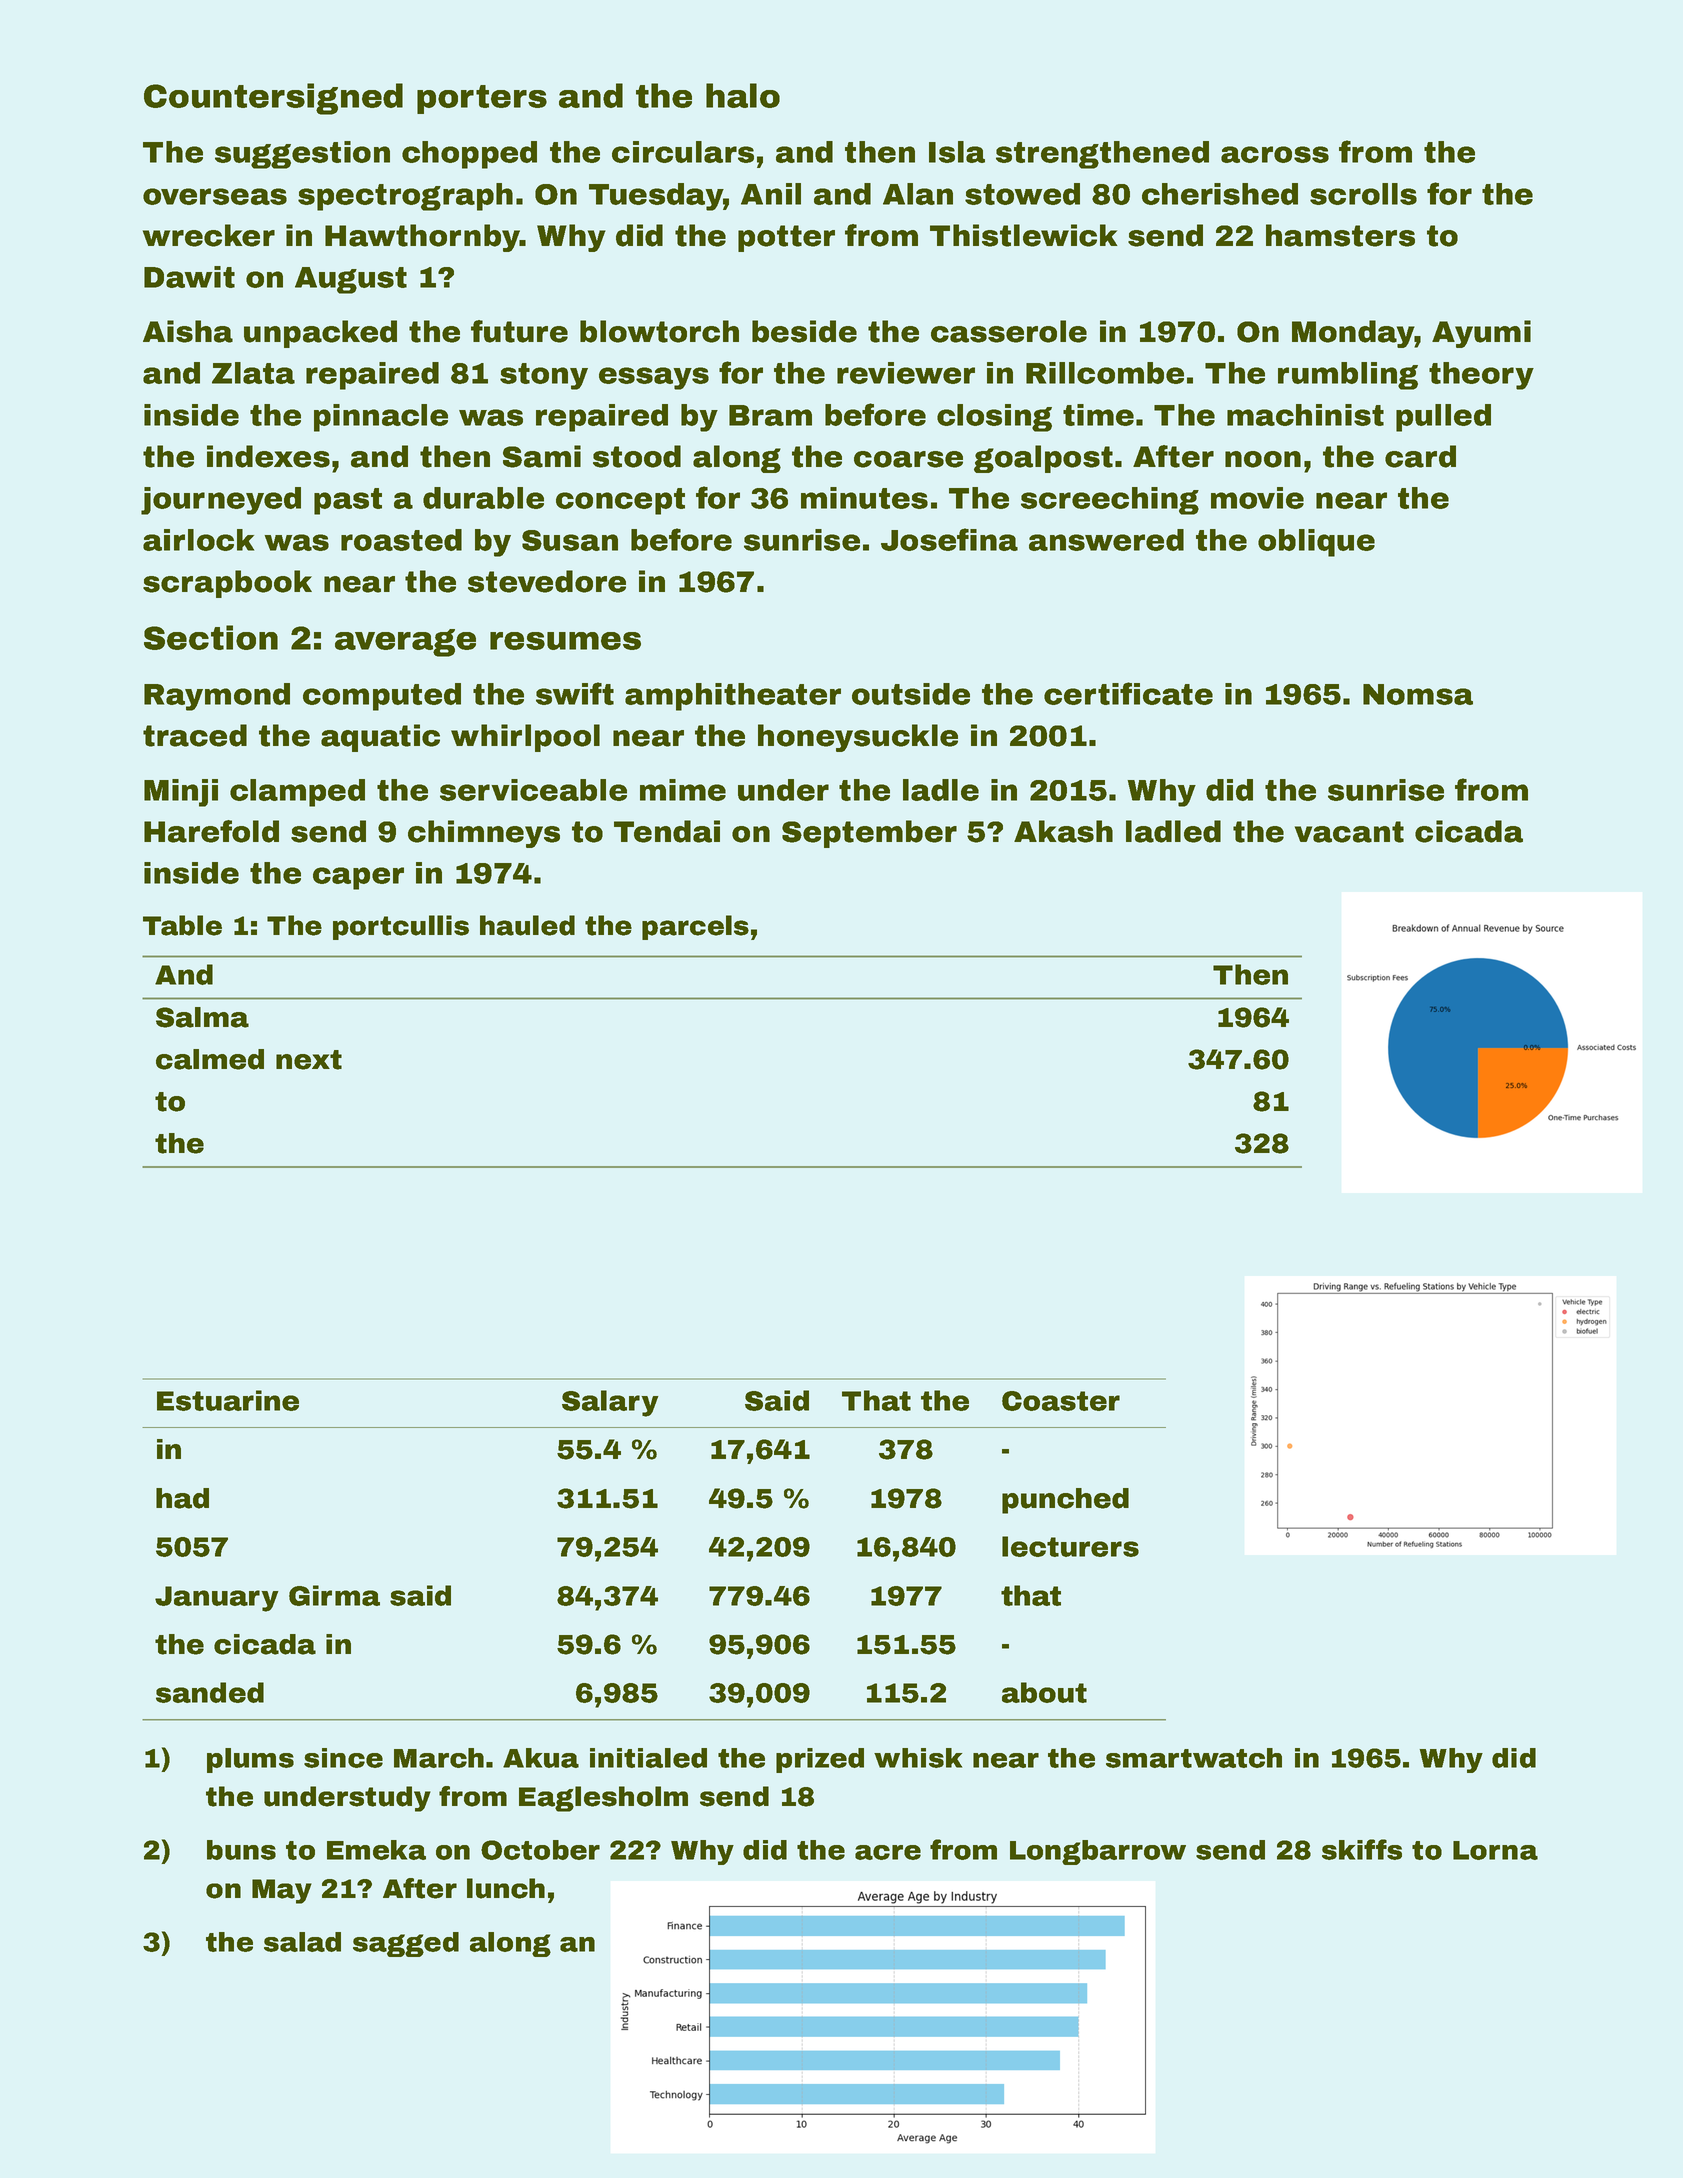  Describe the element at coordinates (506, 1888) in the image. I see `lunch` at that location.
